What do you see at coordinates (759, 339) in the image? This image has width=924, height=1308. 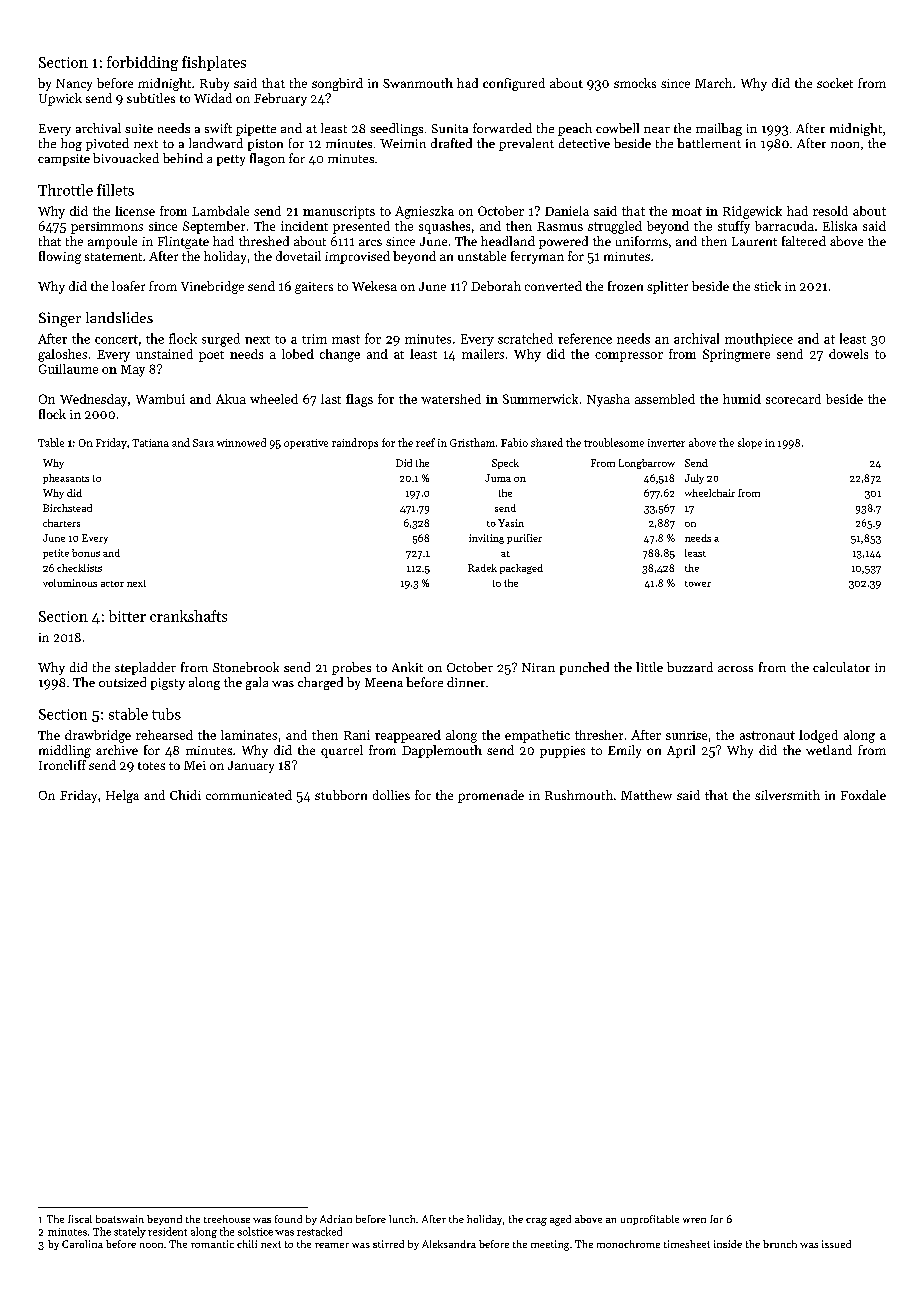 I see `mouthpiece` at bounding box center [759, 339].
